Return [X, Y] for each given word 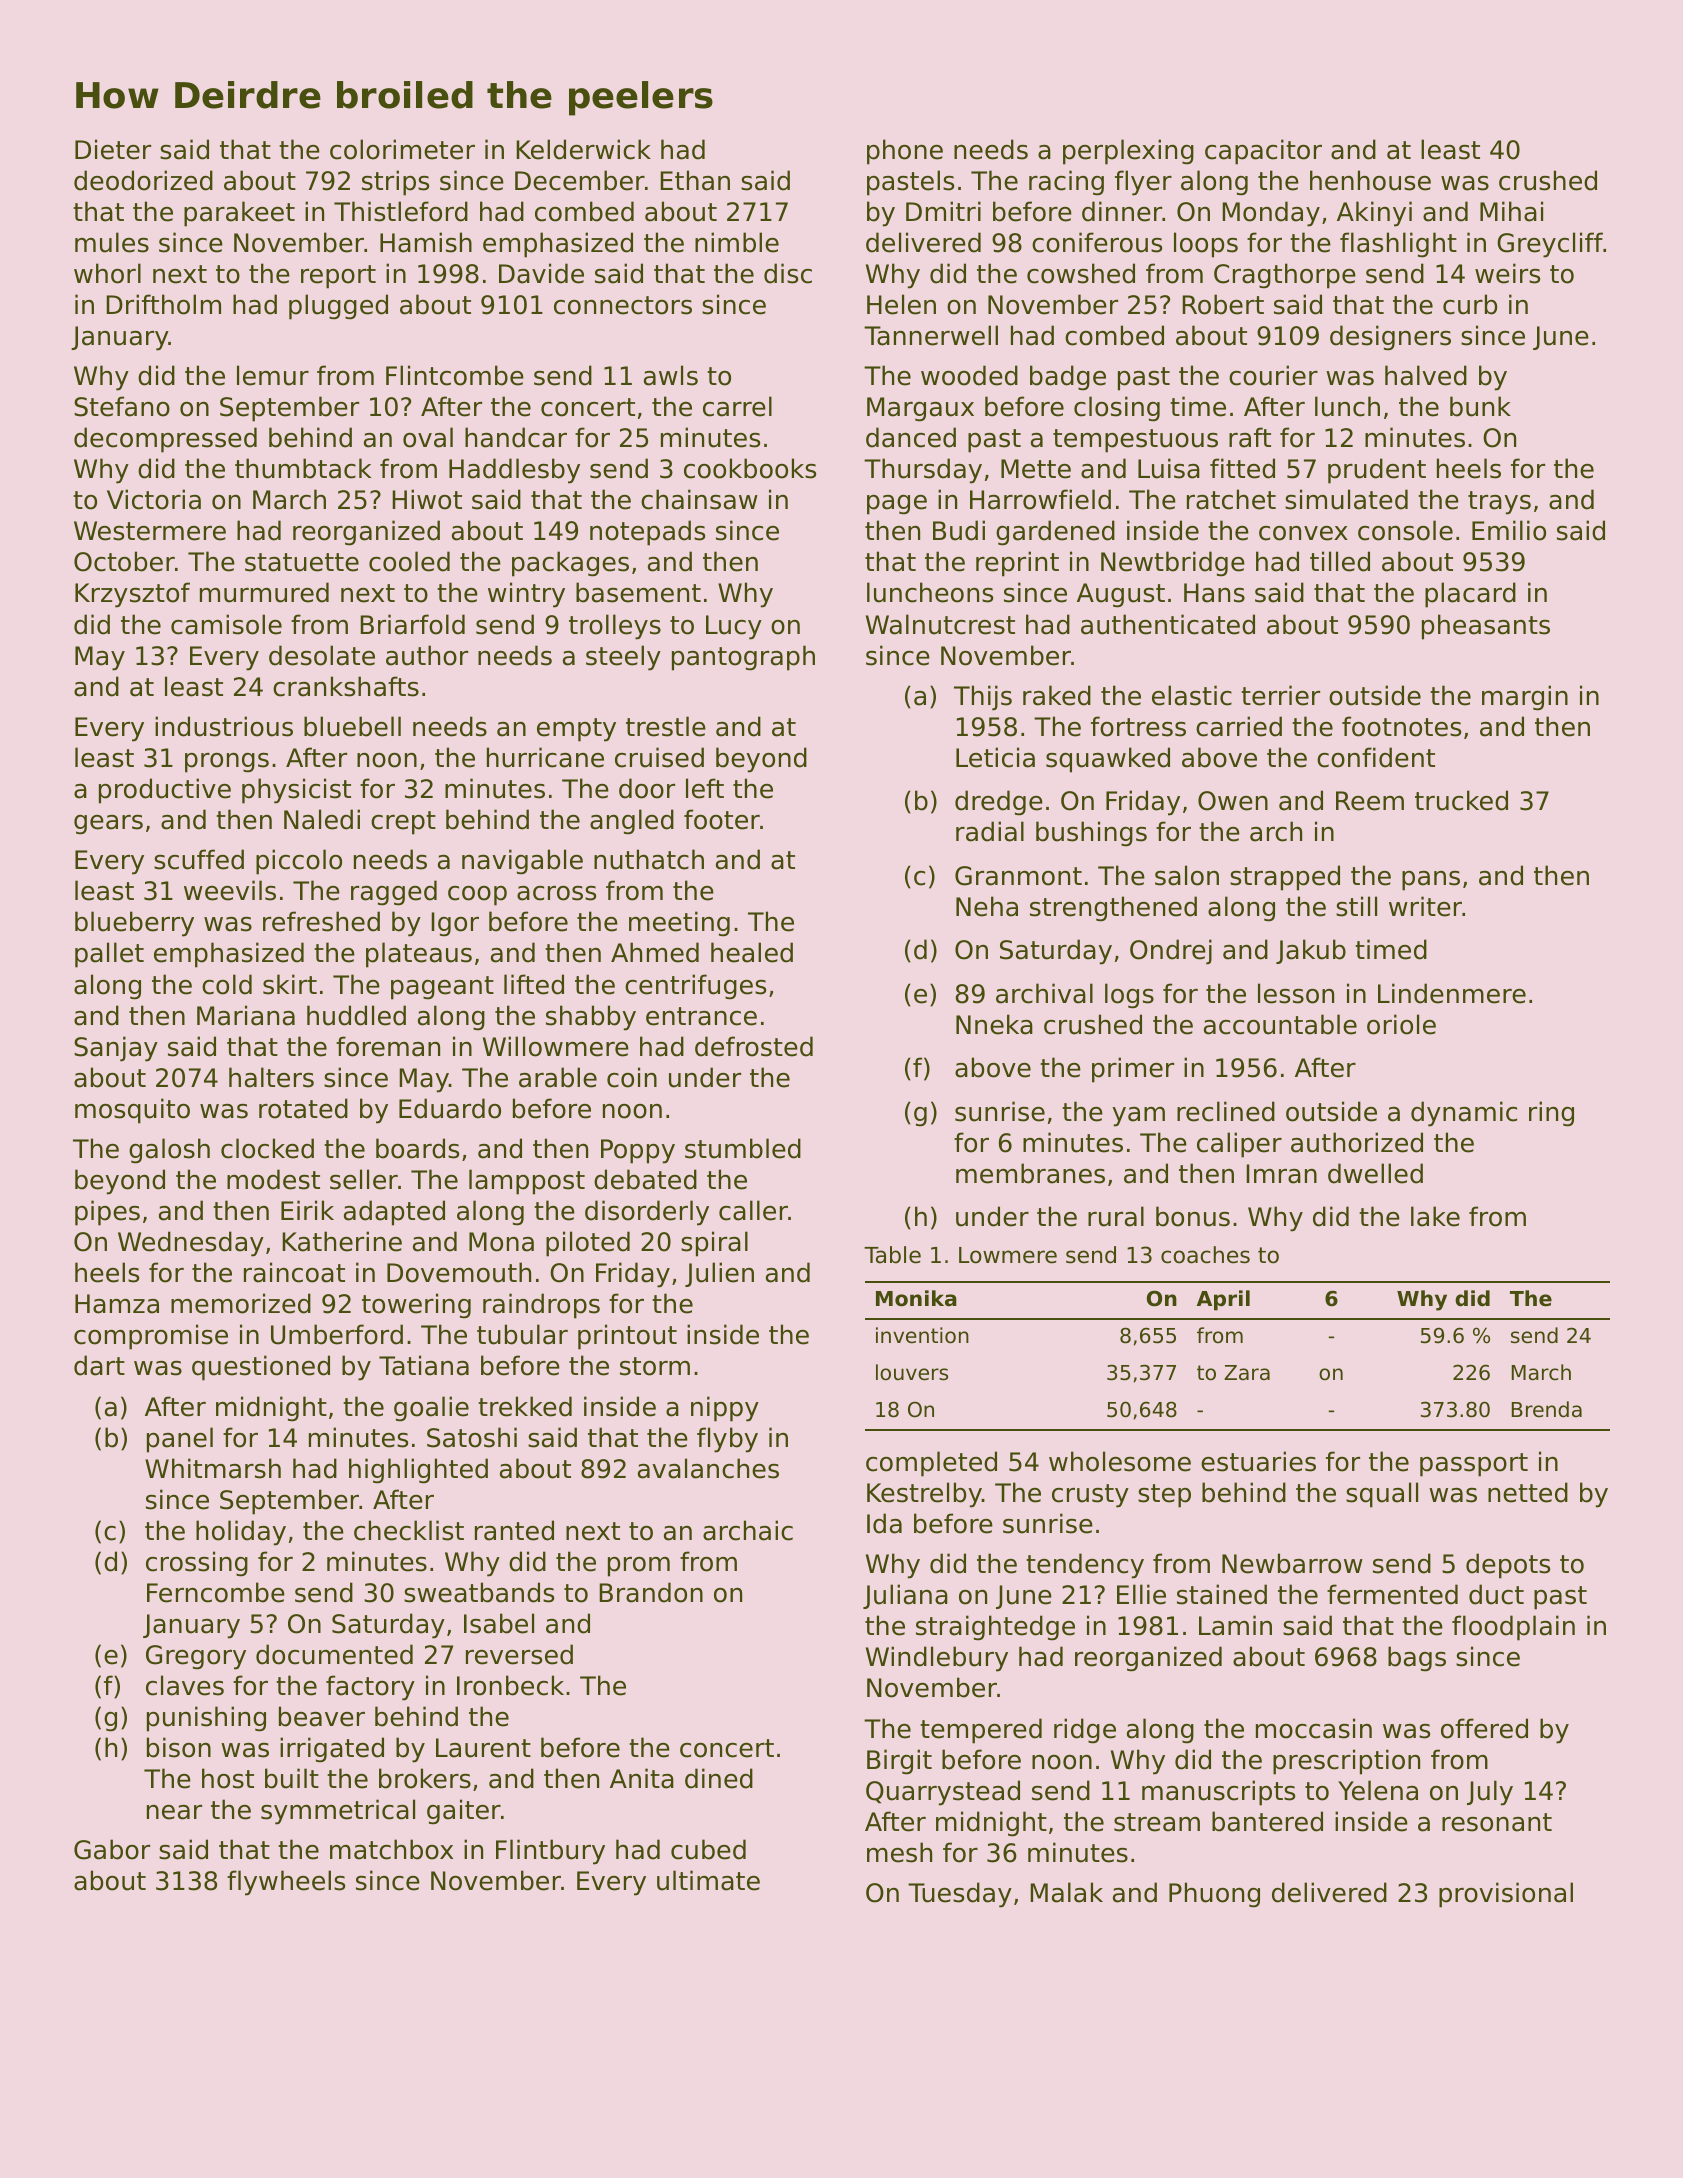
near [174, 1812]
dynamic [1464, 1114]
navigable [522, 862]
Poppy [638, 1151]
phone [905, 152]
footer [722, 819]
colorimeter [402, 149]
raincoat [294, 1272]
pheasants [1486, 627]
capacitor [1263, 152]
